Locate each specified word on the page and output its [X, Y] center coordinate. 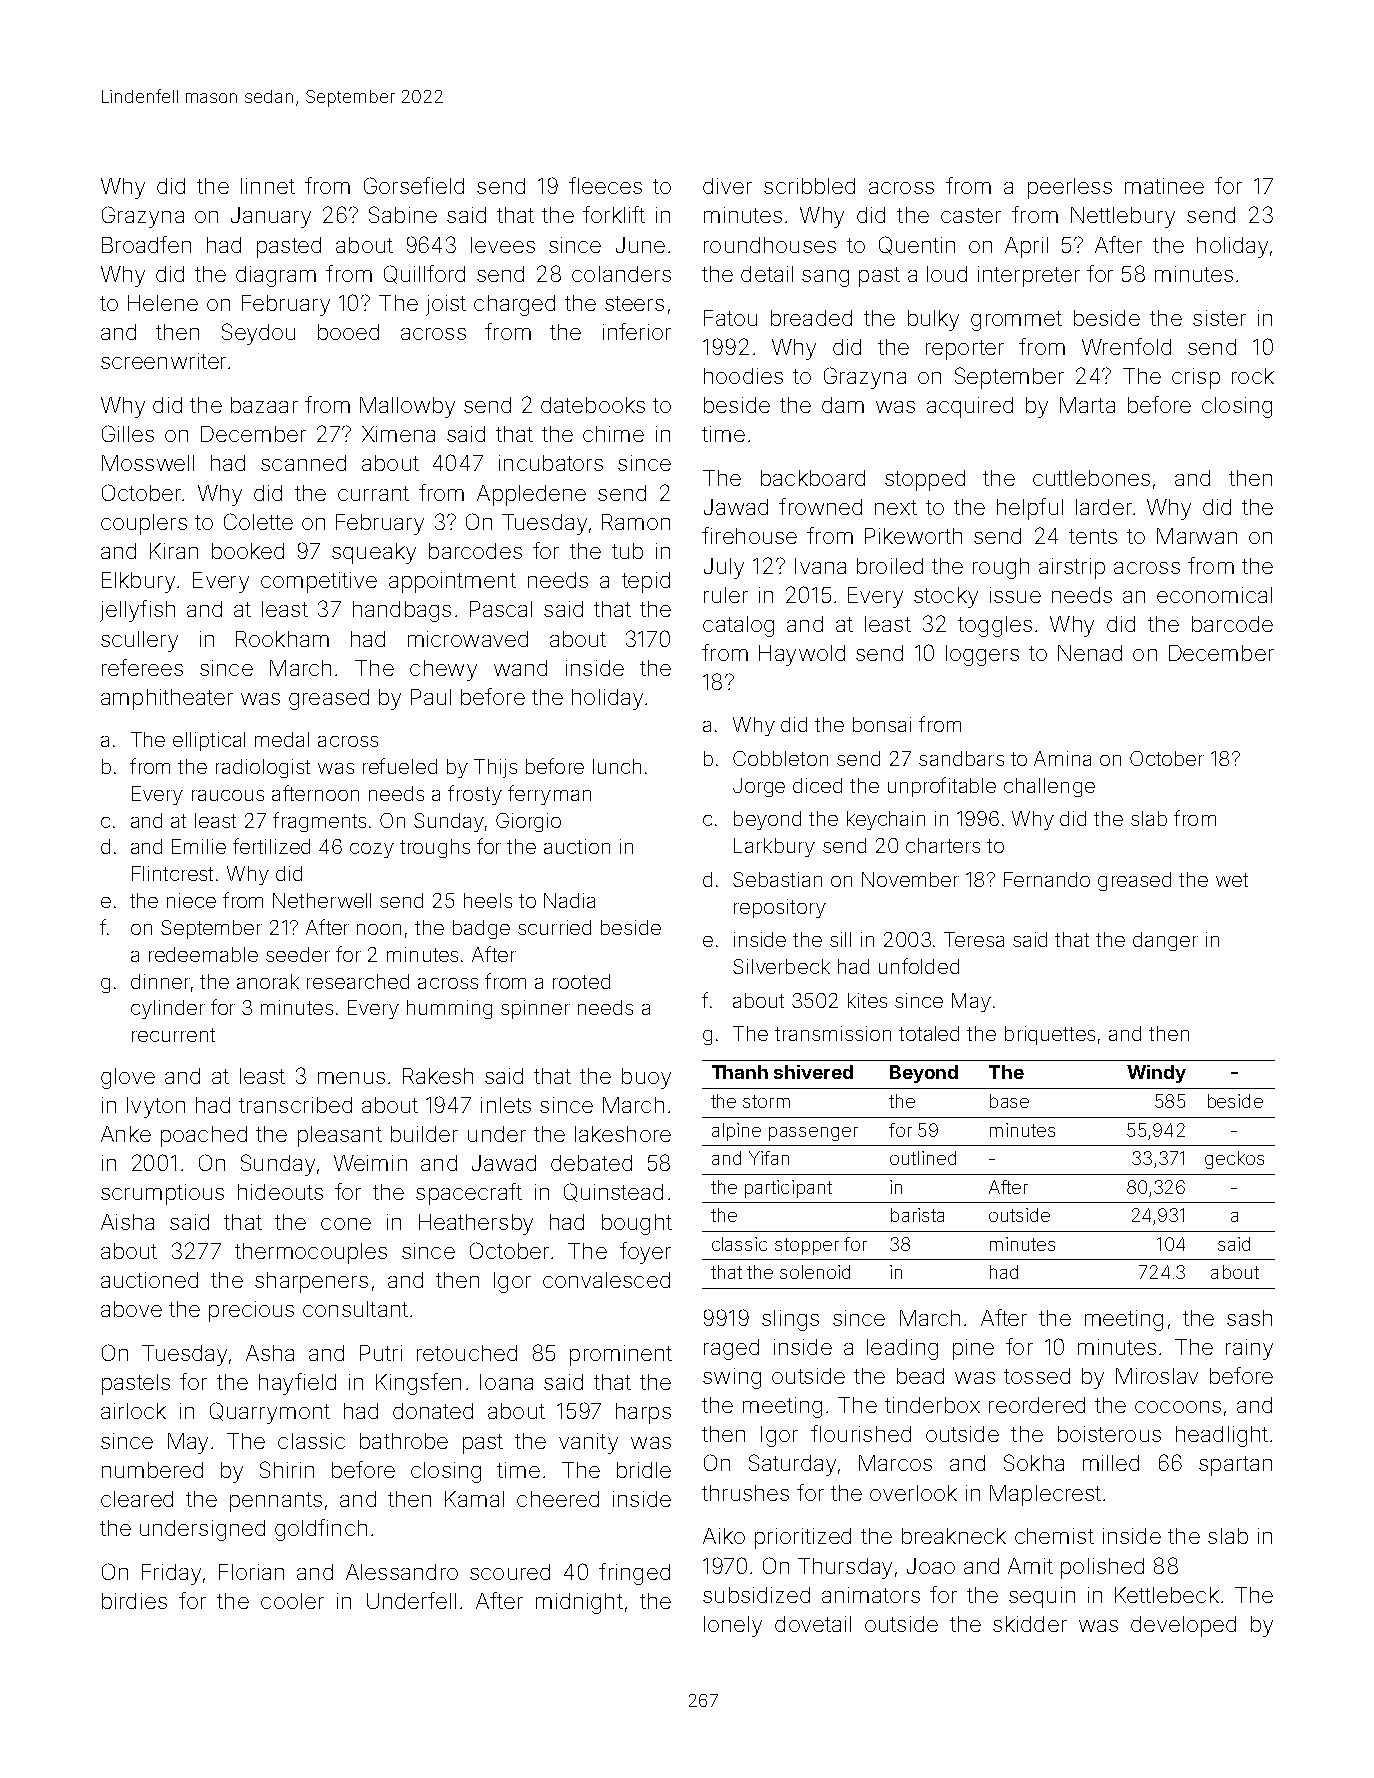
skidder [1030, 1624]
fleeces [605, 185]
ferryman [549, 795]
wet [1232, 880]
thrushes [745, 1493]
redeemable [203, 954]
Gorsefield [414, 185]
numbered [152, 1470]
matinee [1164, 186]
